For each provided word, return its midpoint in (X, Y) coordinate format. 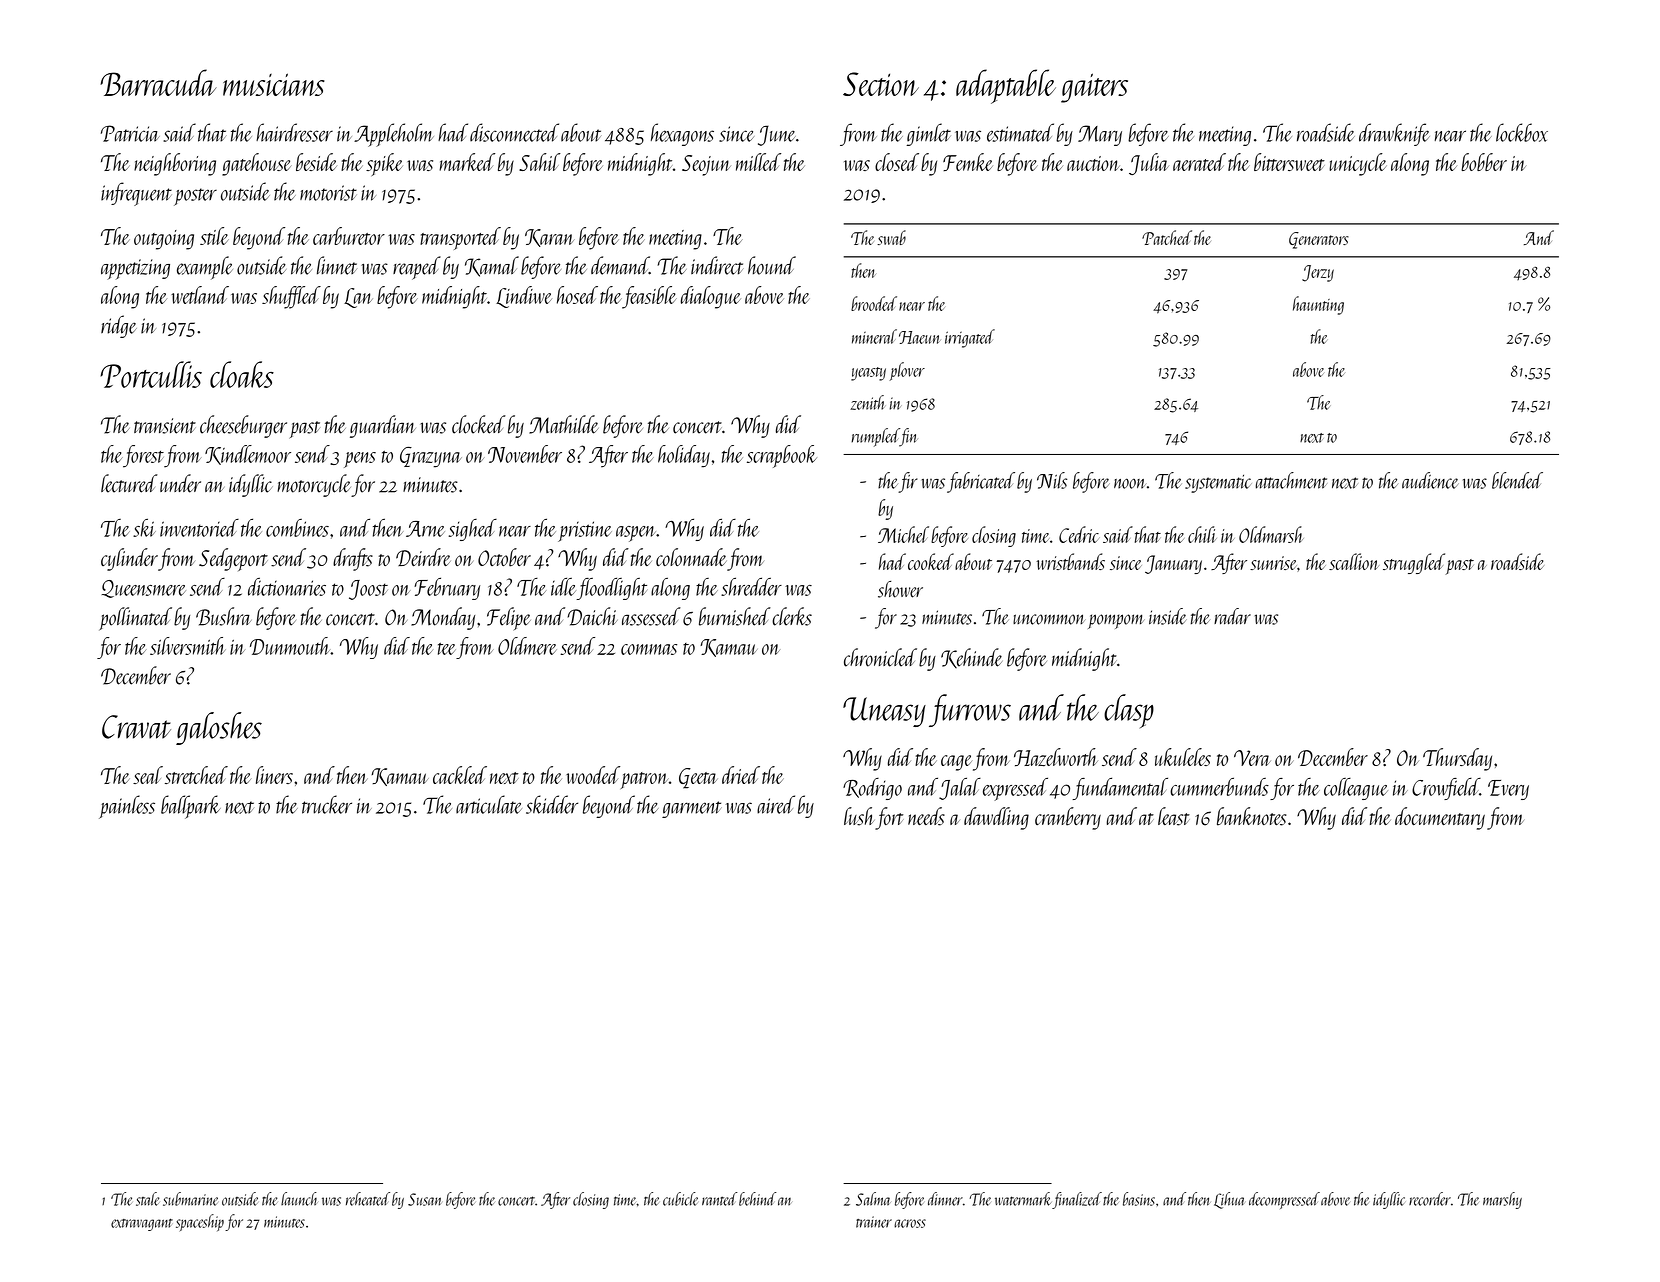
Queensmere (144, 589)
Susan (424, 1199)
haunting (1318, 305)
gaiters (1094, 88)
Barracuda (158, 82)
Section (881, 84)
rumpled (875, 437)
